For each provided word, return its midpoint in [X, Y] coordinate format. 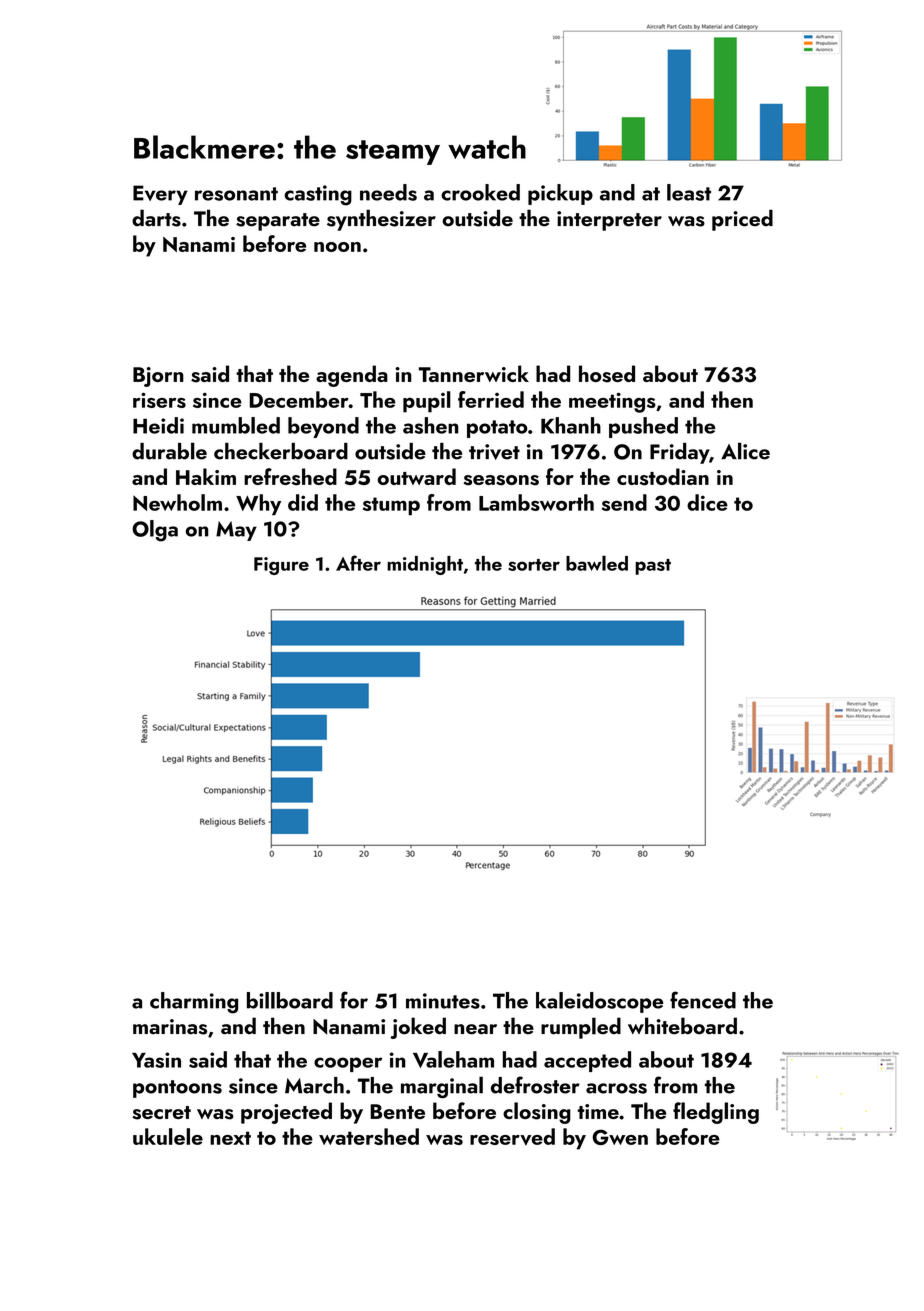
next [230, 1138]
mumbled [236, 425]
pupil [427, 402]
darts [156, 218]
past [653, 567]
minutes [443, 1001]
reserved [512, 1136]
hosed [607, 374]
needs [388, 192]
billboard [290, 1000]
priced [742, 220]
